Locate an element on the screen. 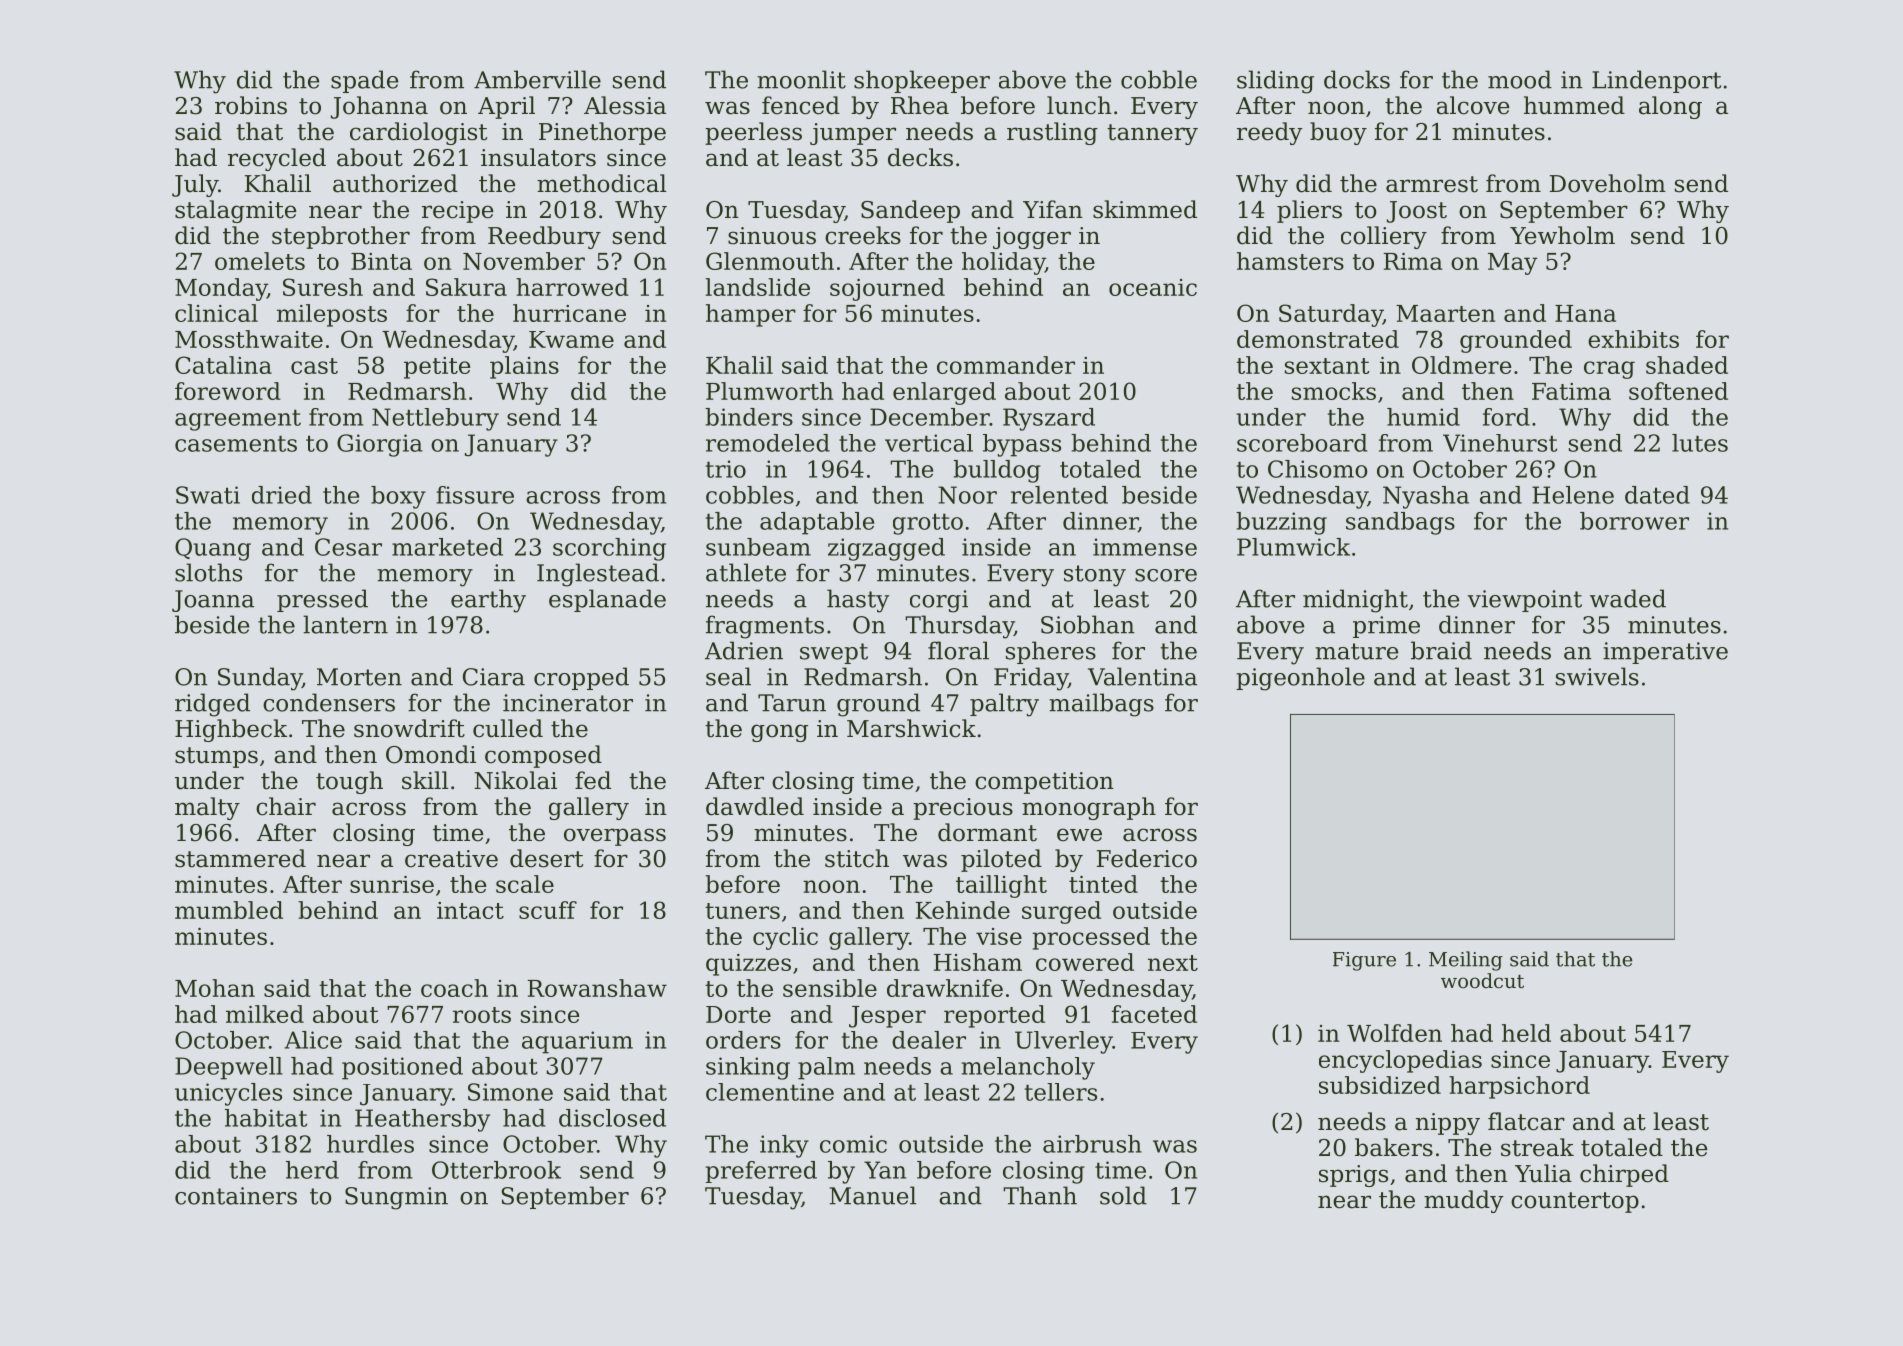 This screenshot has height=1346, width=1903. imperative is located at coordinates (1665, 653).
